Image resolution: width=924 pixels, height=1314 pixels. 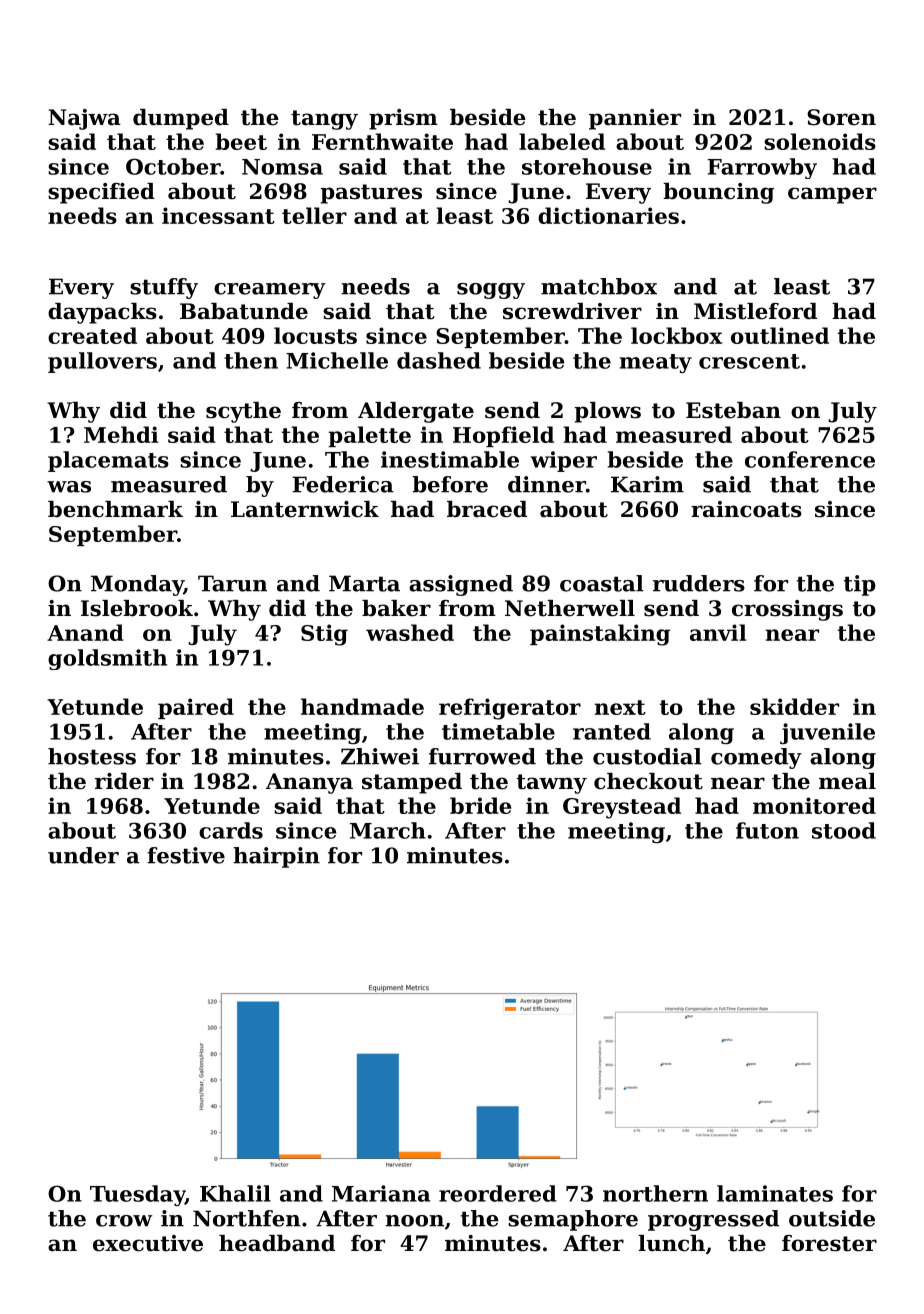 What do you see at coordinates (655, 1193) in the screenshot?
I see `northern` at bounding box center [655, 1193].
